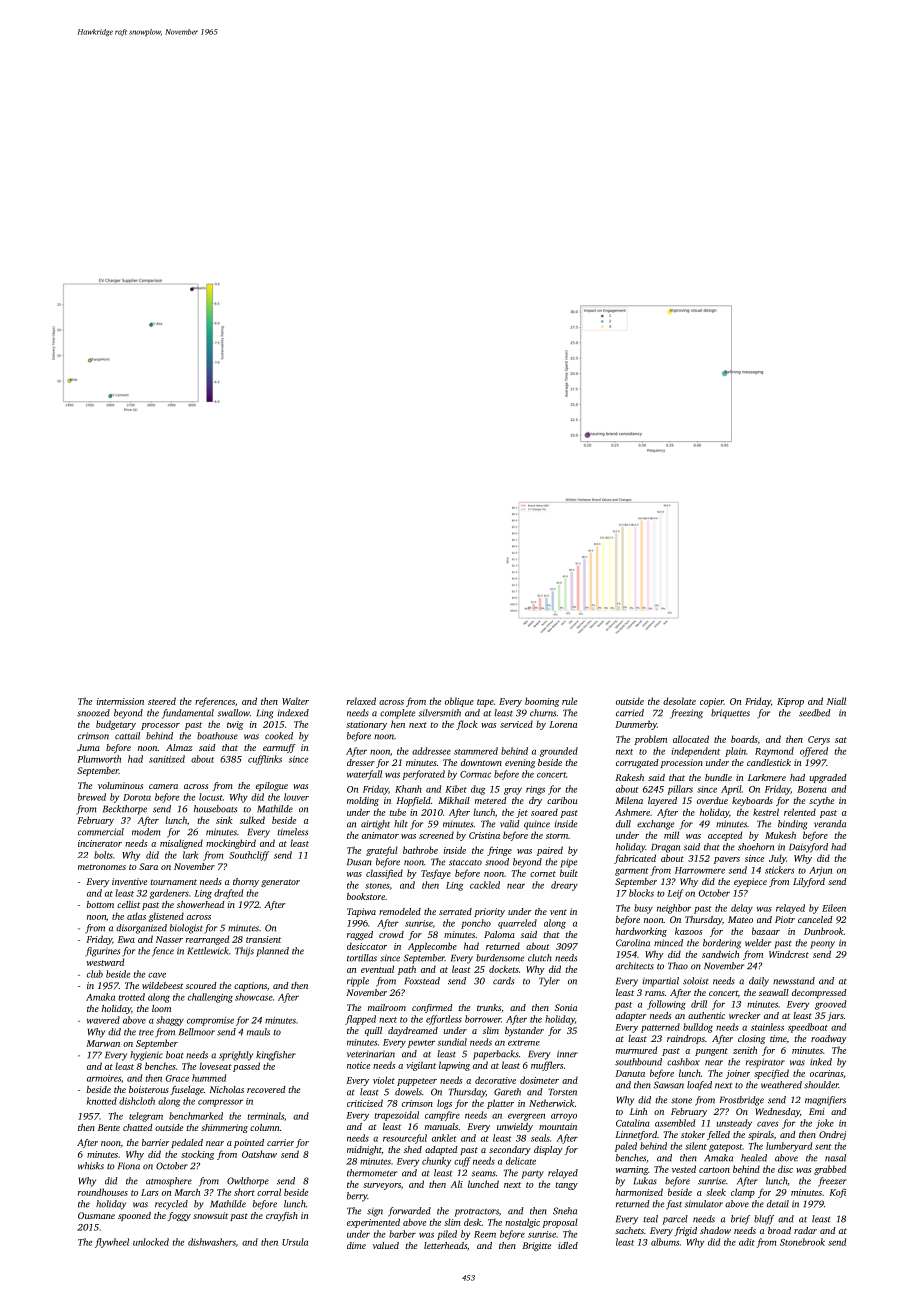 This document has width=924, height=1308. I want to click on patterned, so click(660, 1028).
